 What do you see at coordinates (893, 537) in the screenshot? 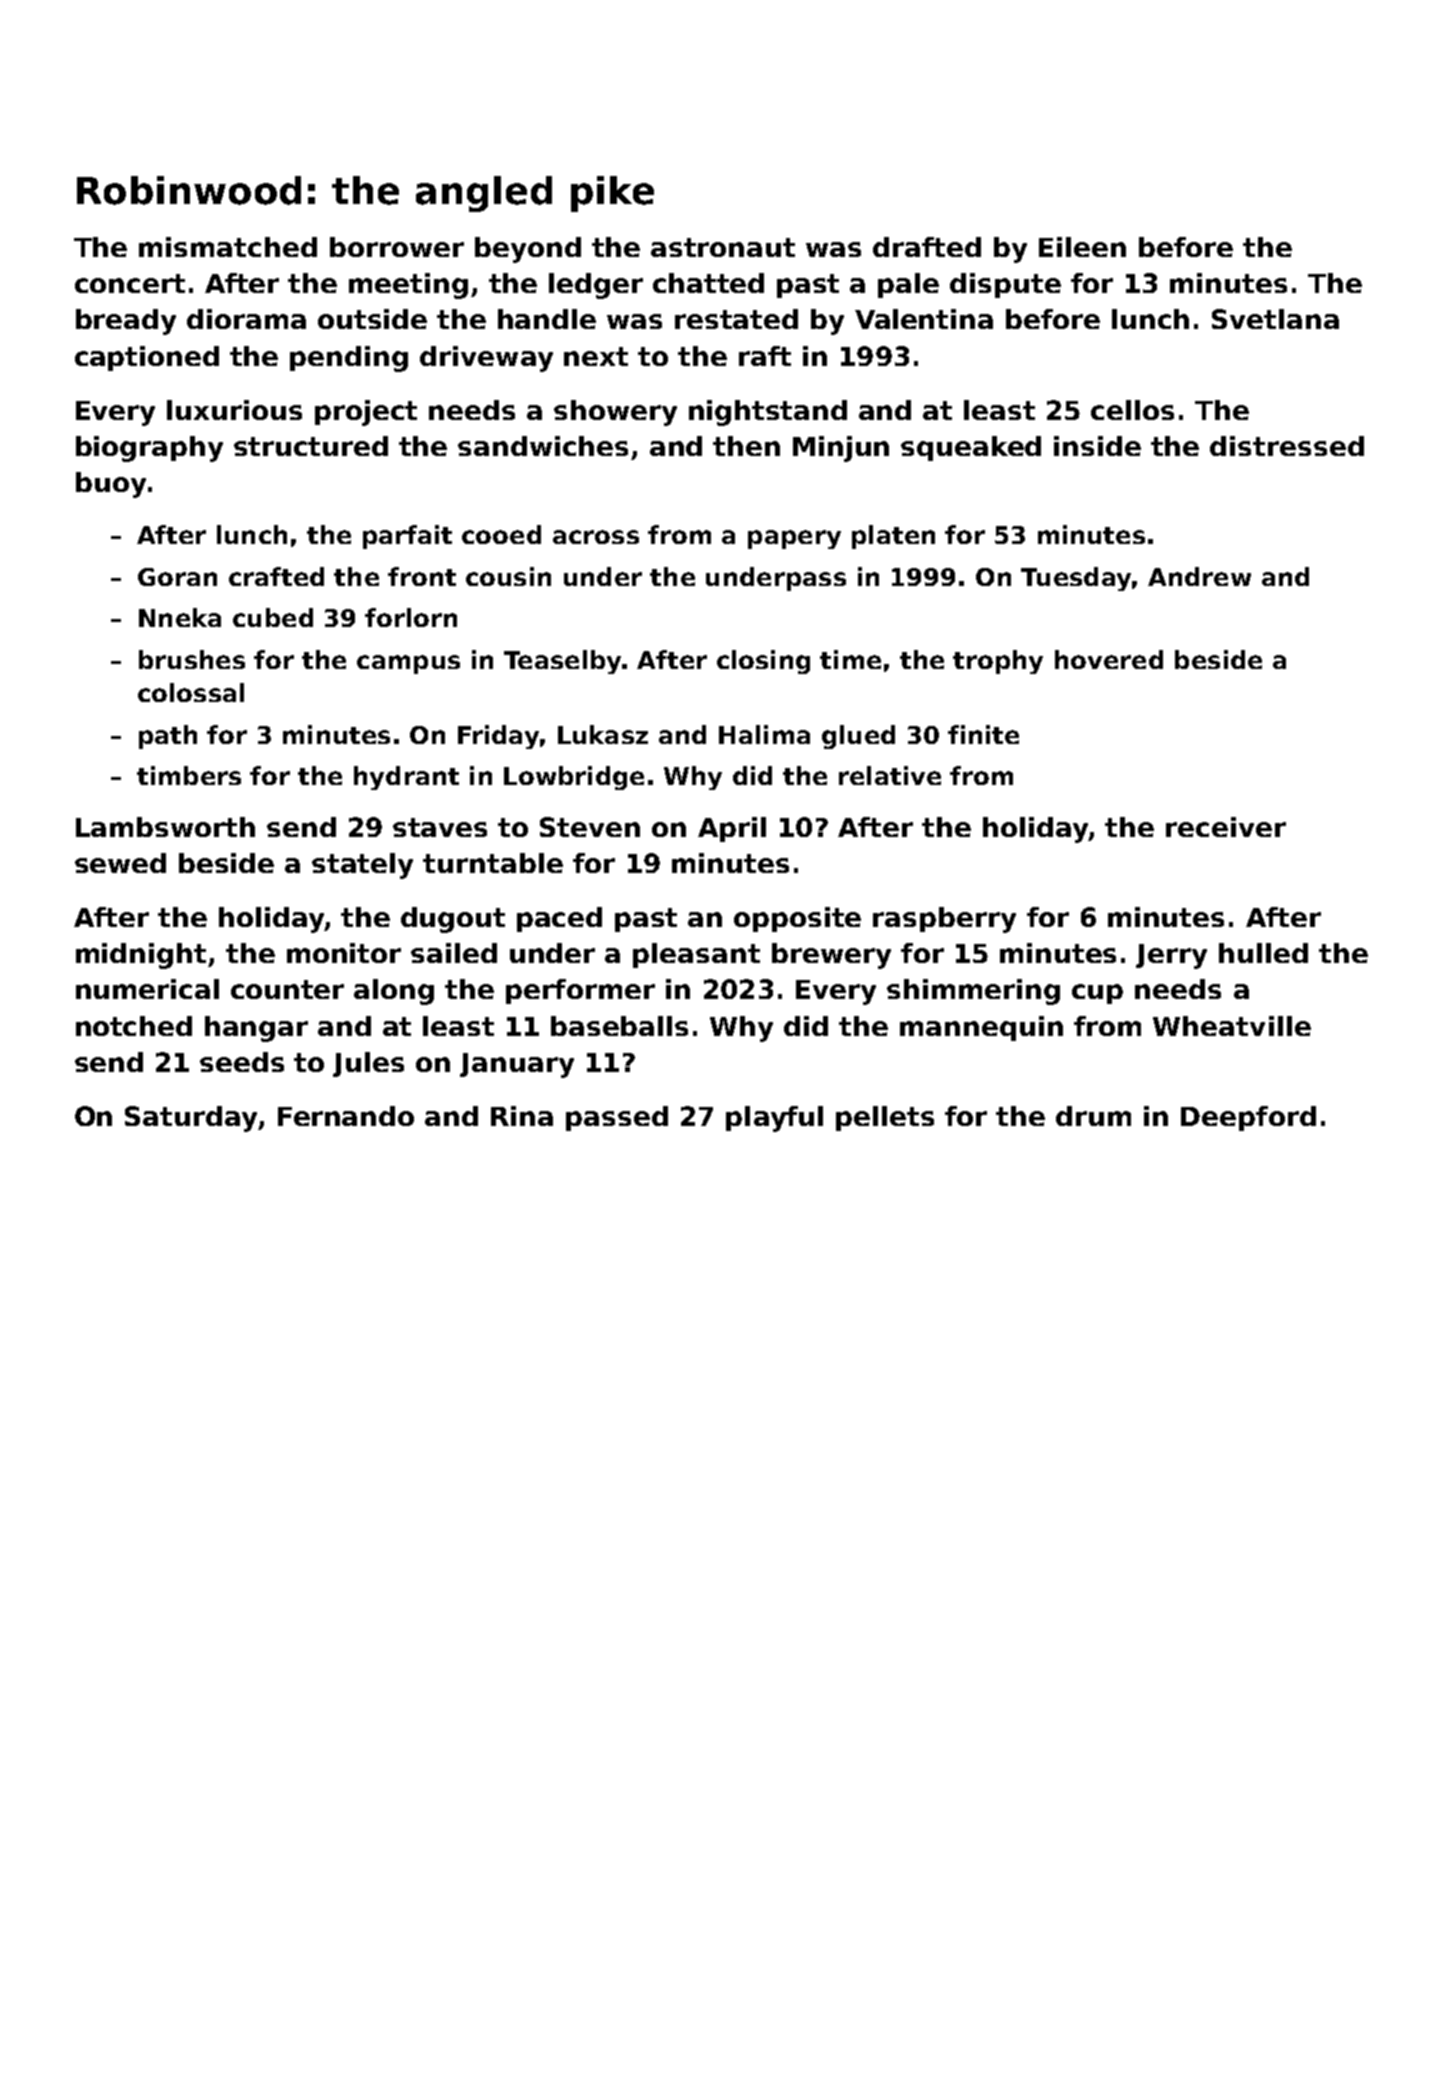
I see `platen` at bounding box center [893, 537].
